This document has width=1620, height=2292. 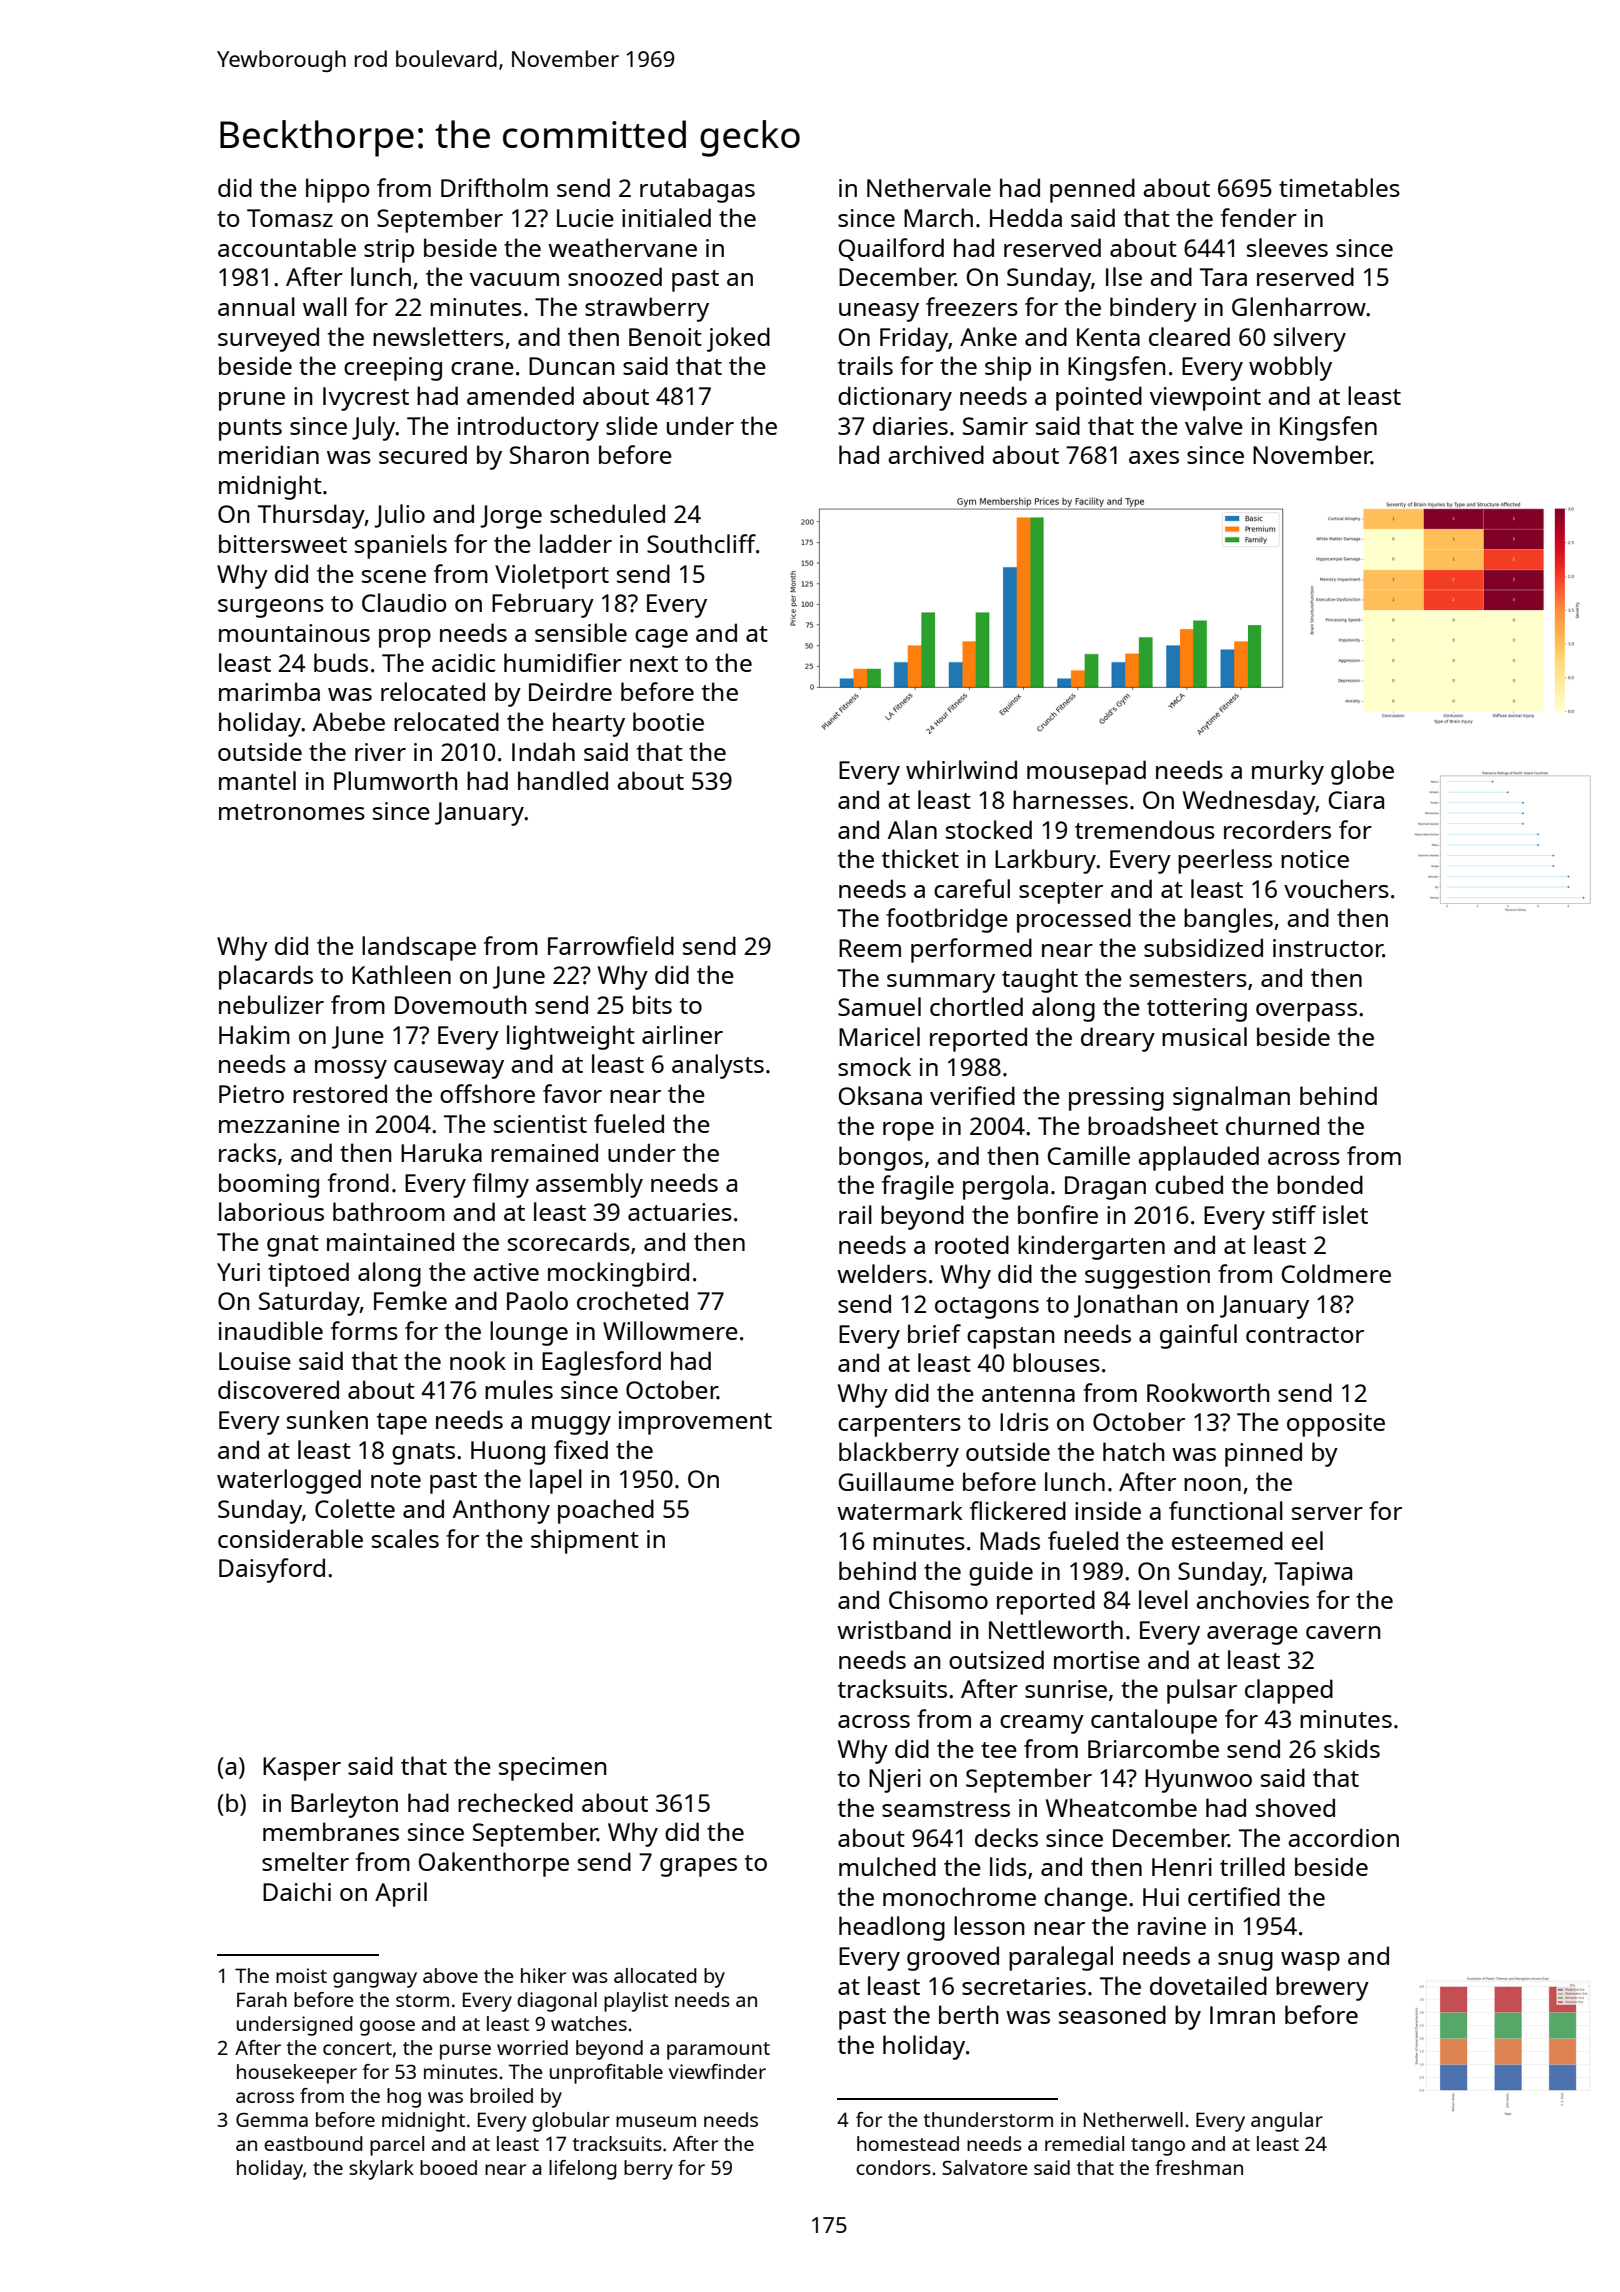 What do you see at coordinates (1259, 217) in the document?
I see `fender` at bounding box center [1259, 217].
